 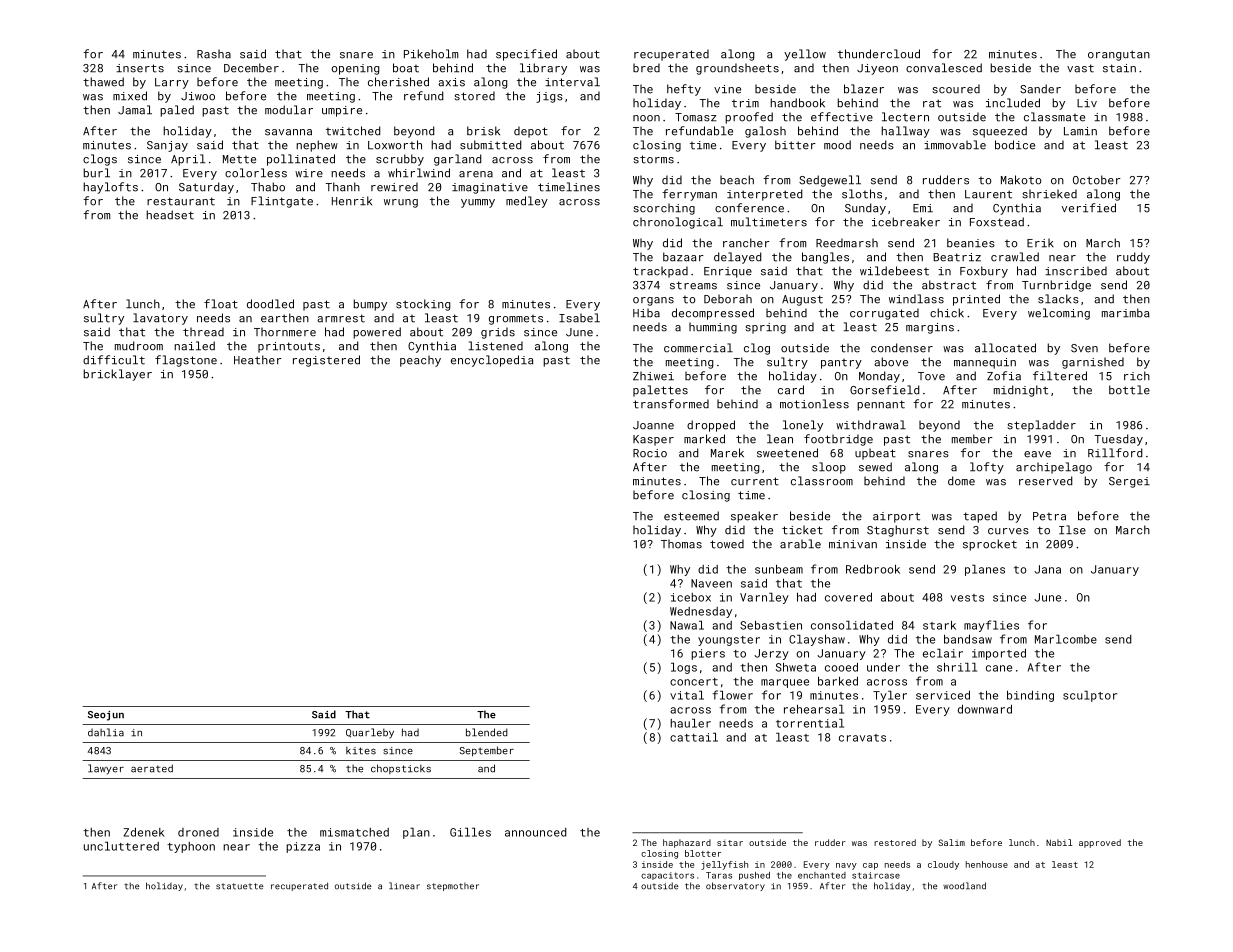 I want to click on orangutan, so click(x=1119, y=55).
